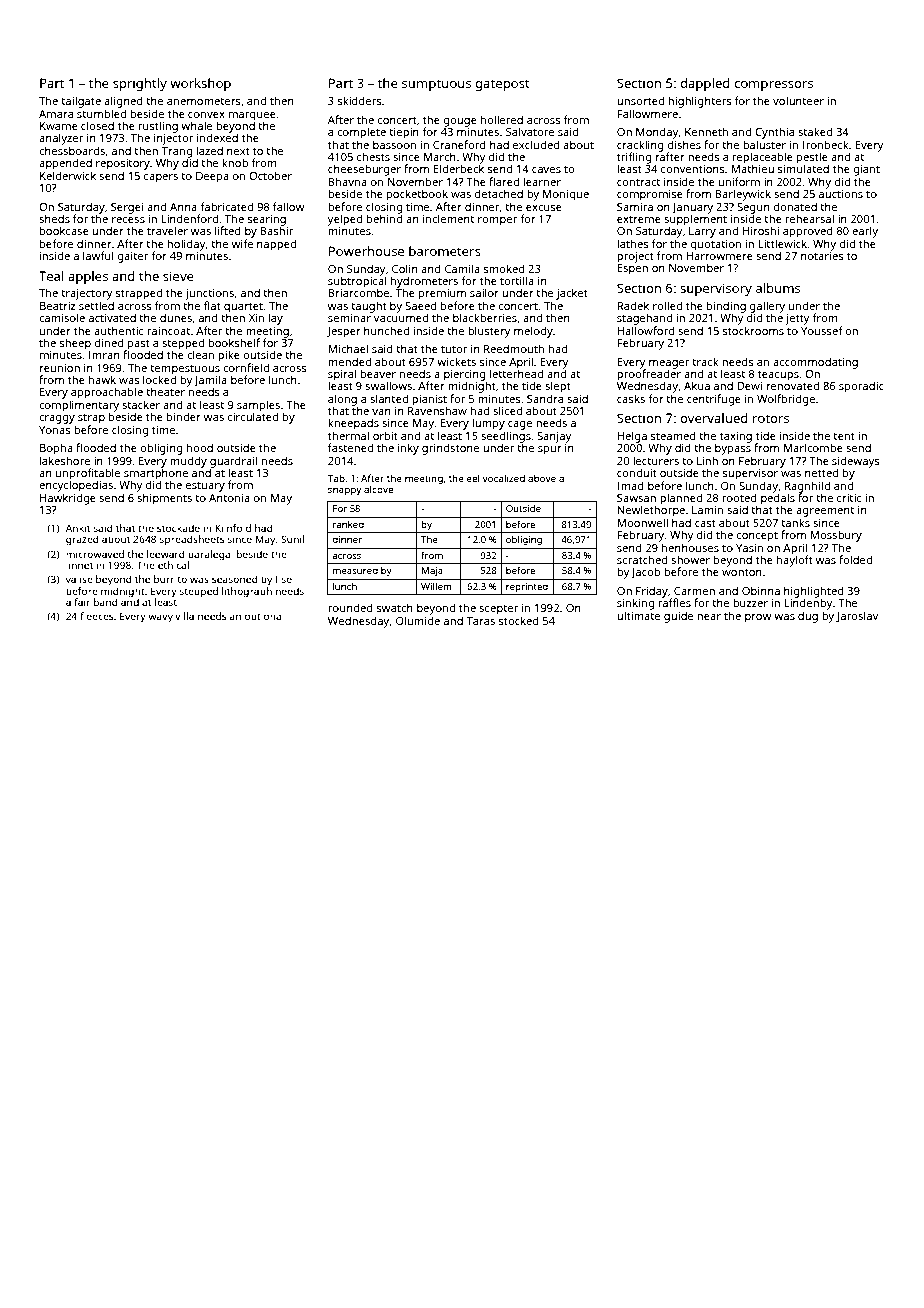 The width and height of the image is (924, 1308). What do you see at coordinates (542, 478) in the image?
I see `above` at bounding box center [542, 478].
